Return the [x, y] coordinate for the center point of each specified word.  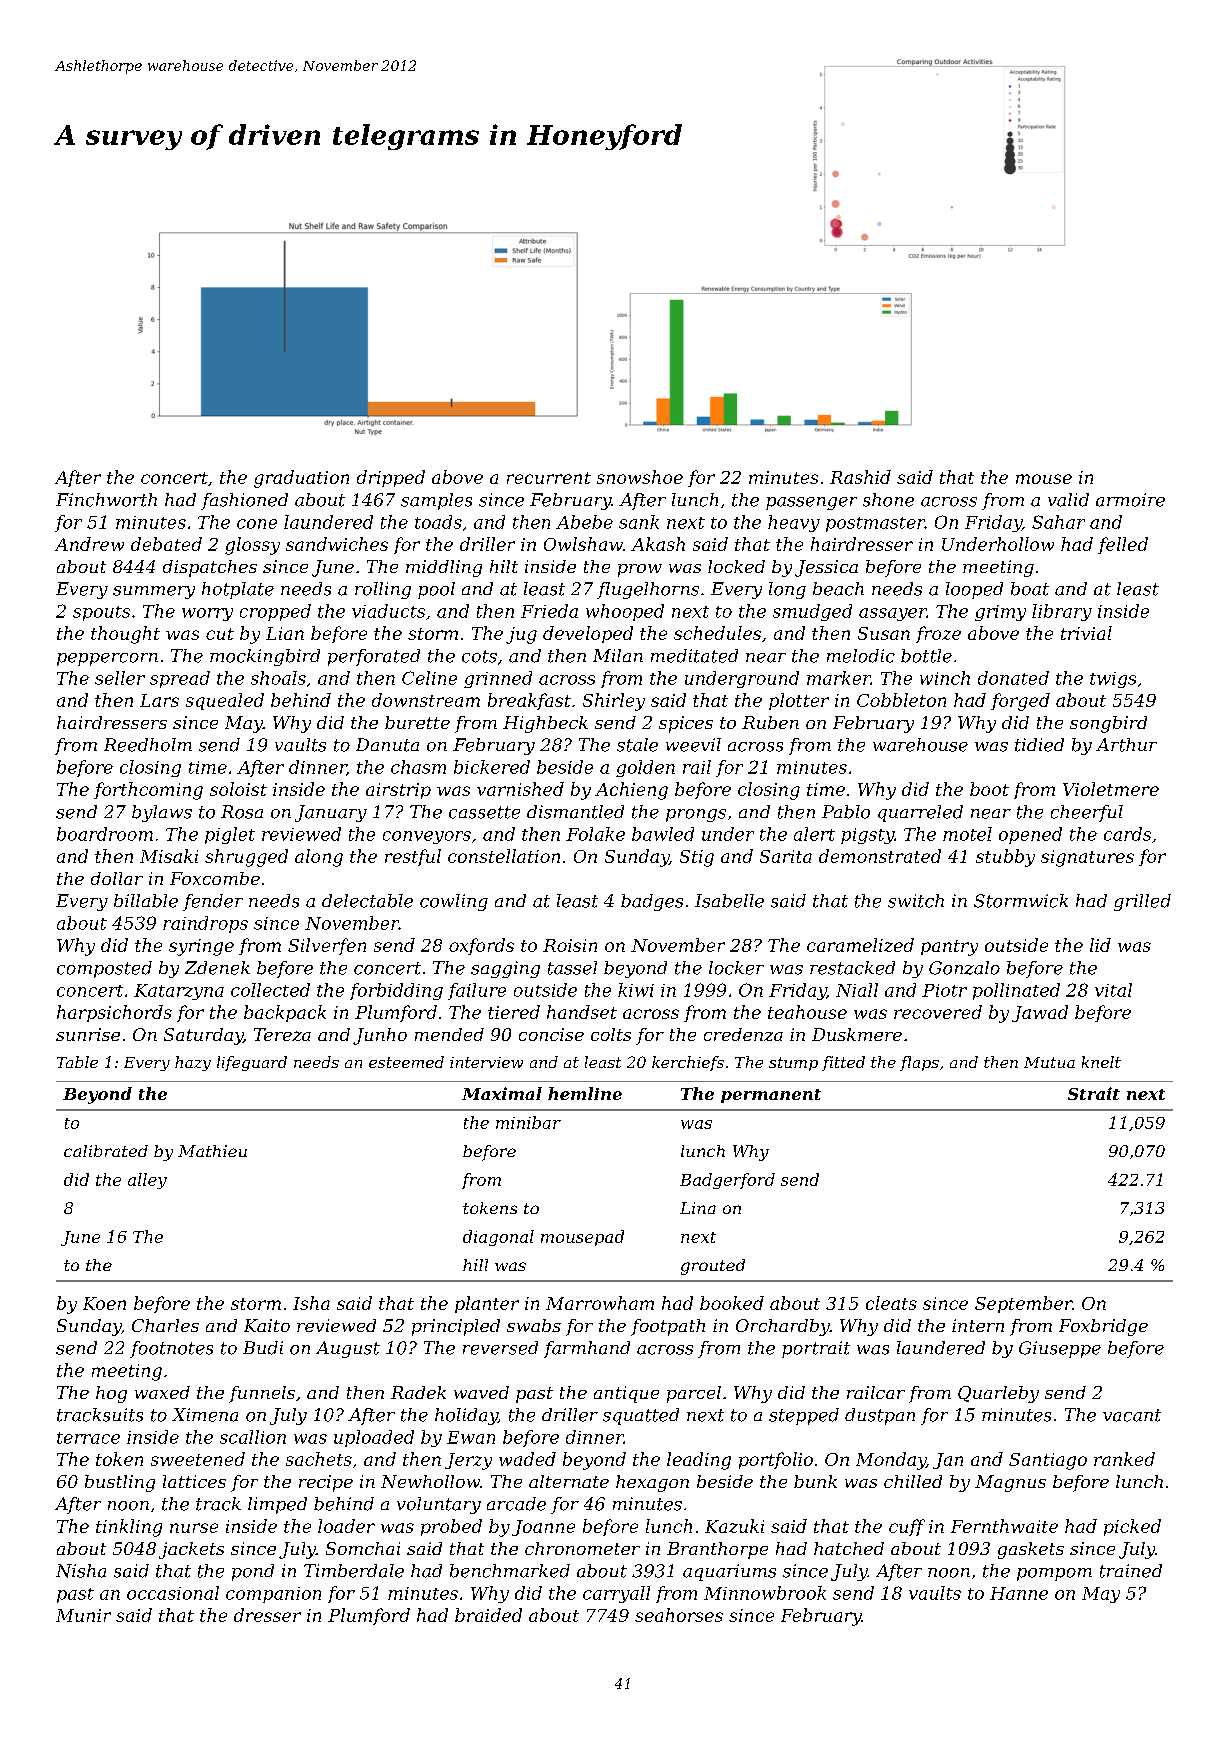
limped [277, 1505]
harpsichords [114, 1013]
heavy [794, 523]
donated [1013, 678]
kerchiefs [688, 1063]
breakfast [529, 701]
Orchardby [783, 1327]
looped [974, 590]
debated [166, 544]
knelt [1101, 1062]
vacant [1132, 1415]
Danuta [387, 745]
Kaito [267, 1325]
